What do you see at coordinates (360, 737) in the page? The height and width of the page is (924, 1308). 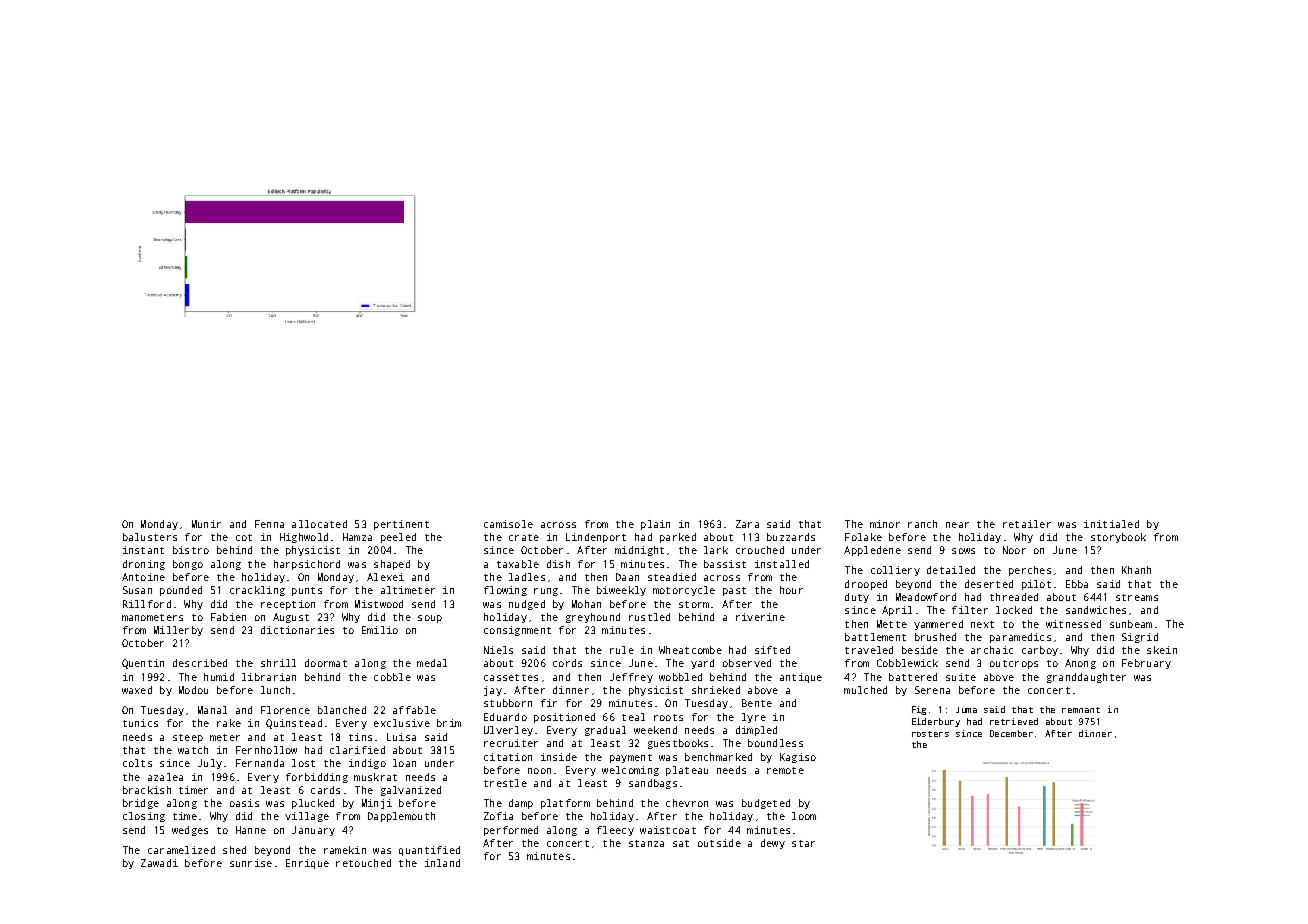 I see `tins` at bounding box center [360, 737].
